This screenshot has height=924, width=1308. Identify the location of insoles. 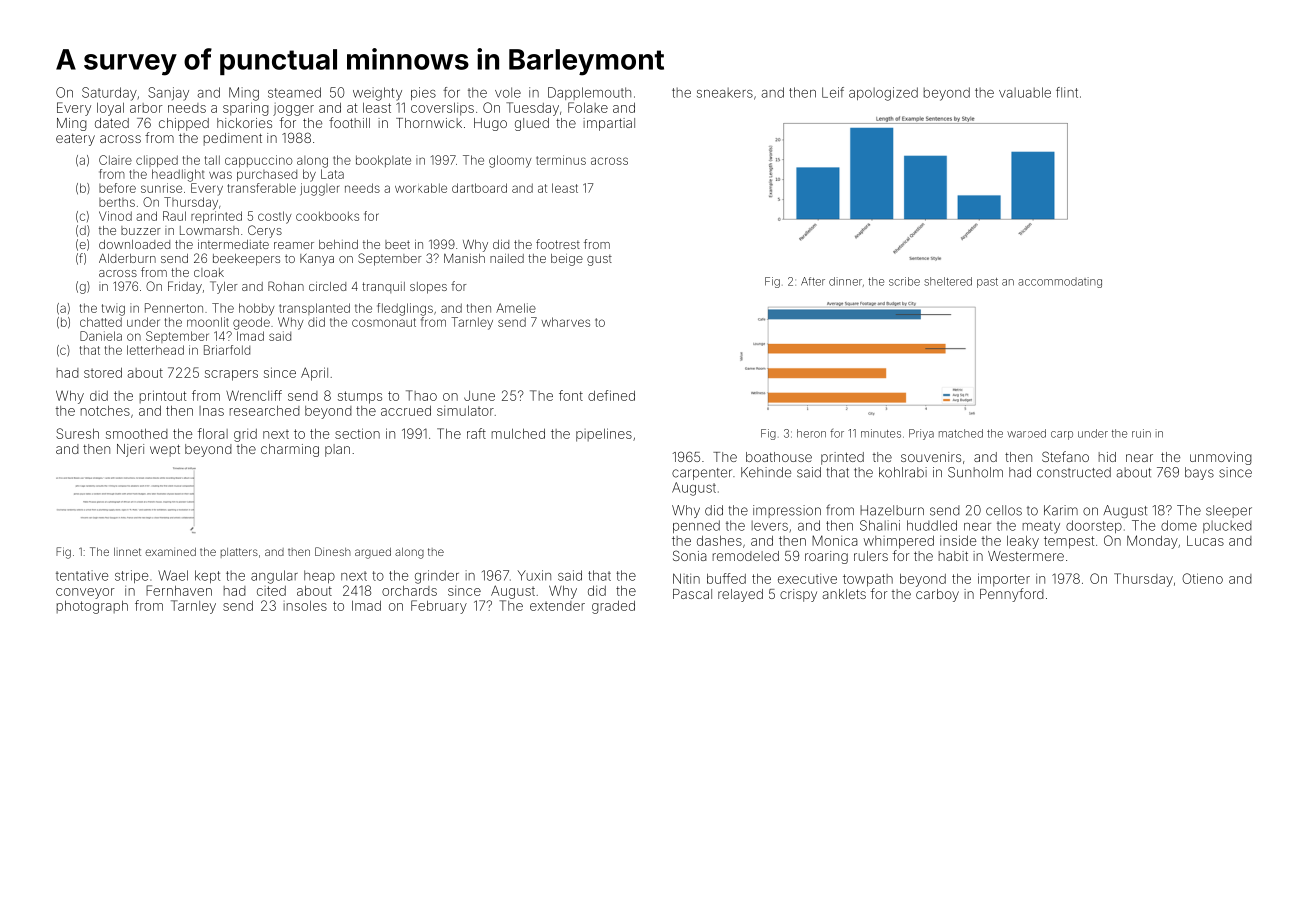
(305, 606).
